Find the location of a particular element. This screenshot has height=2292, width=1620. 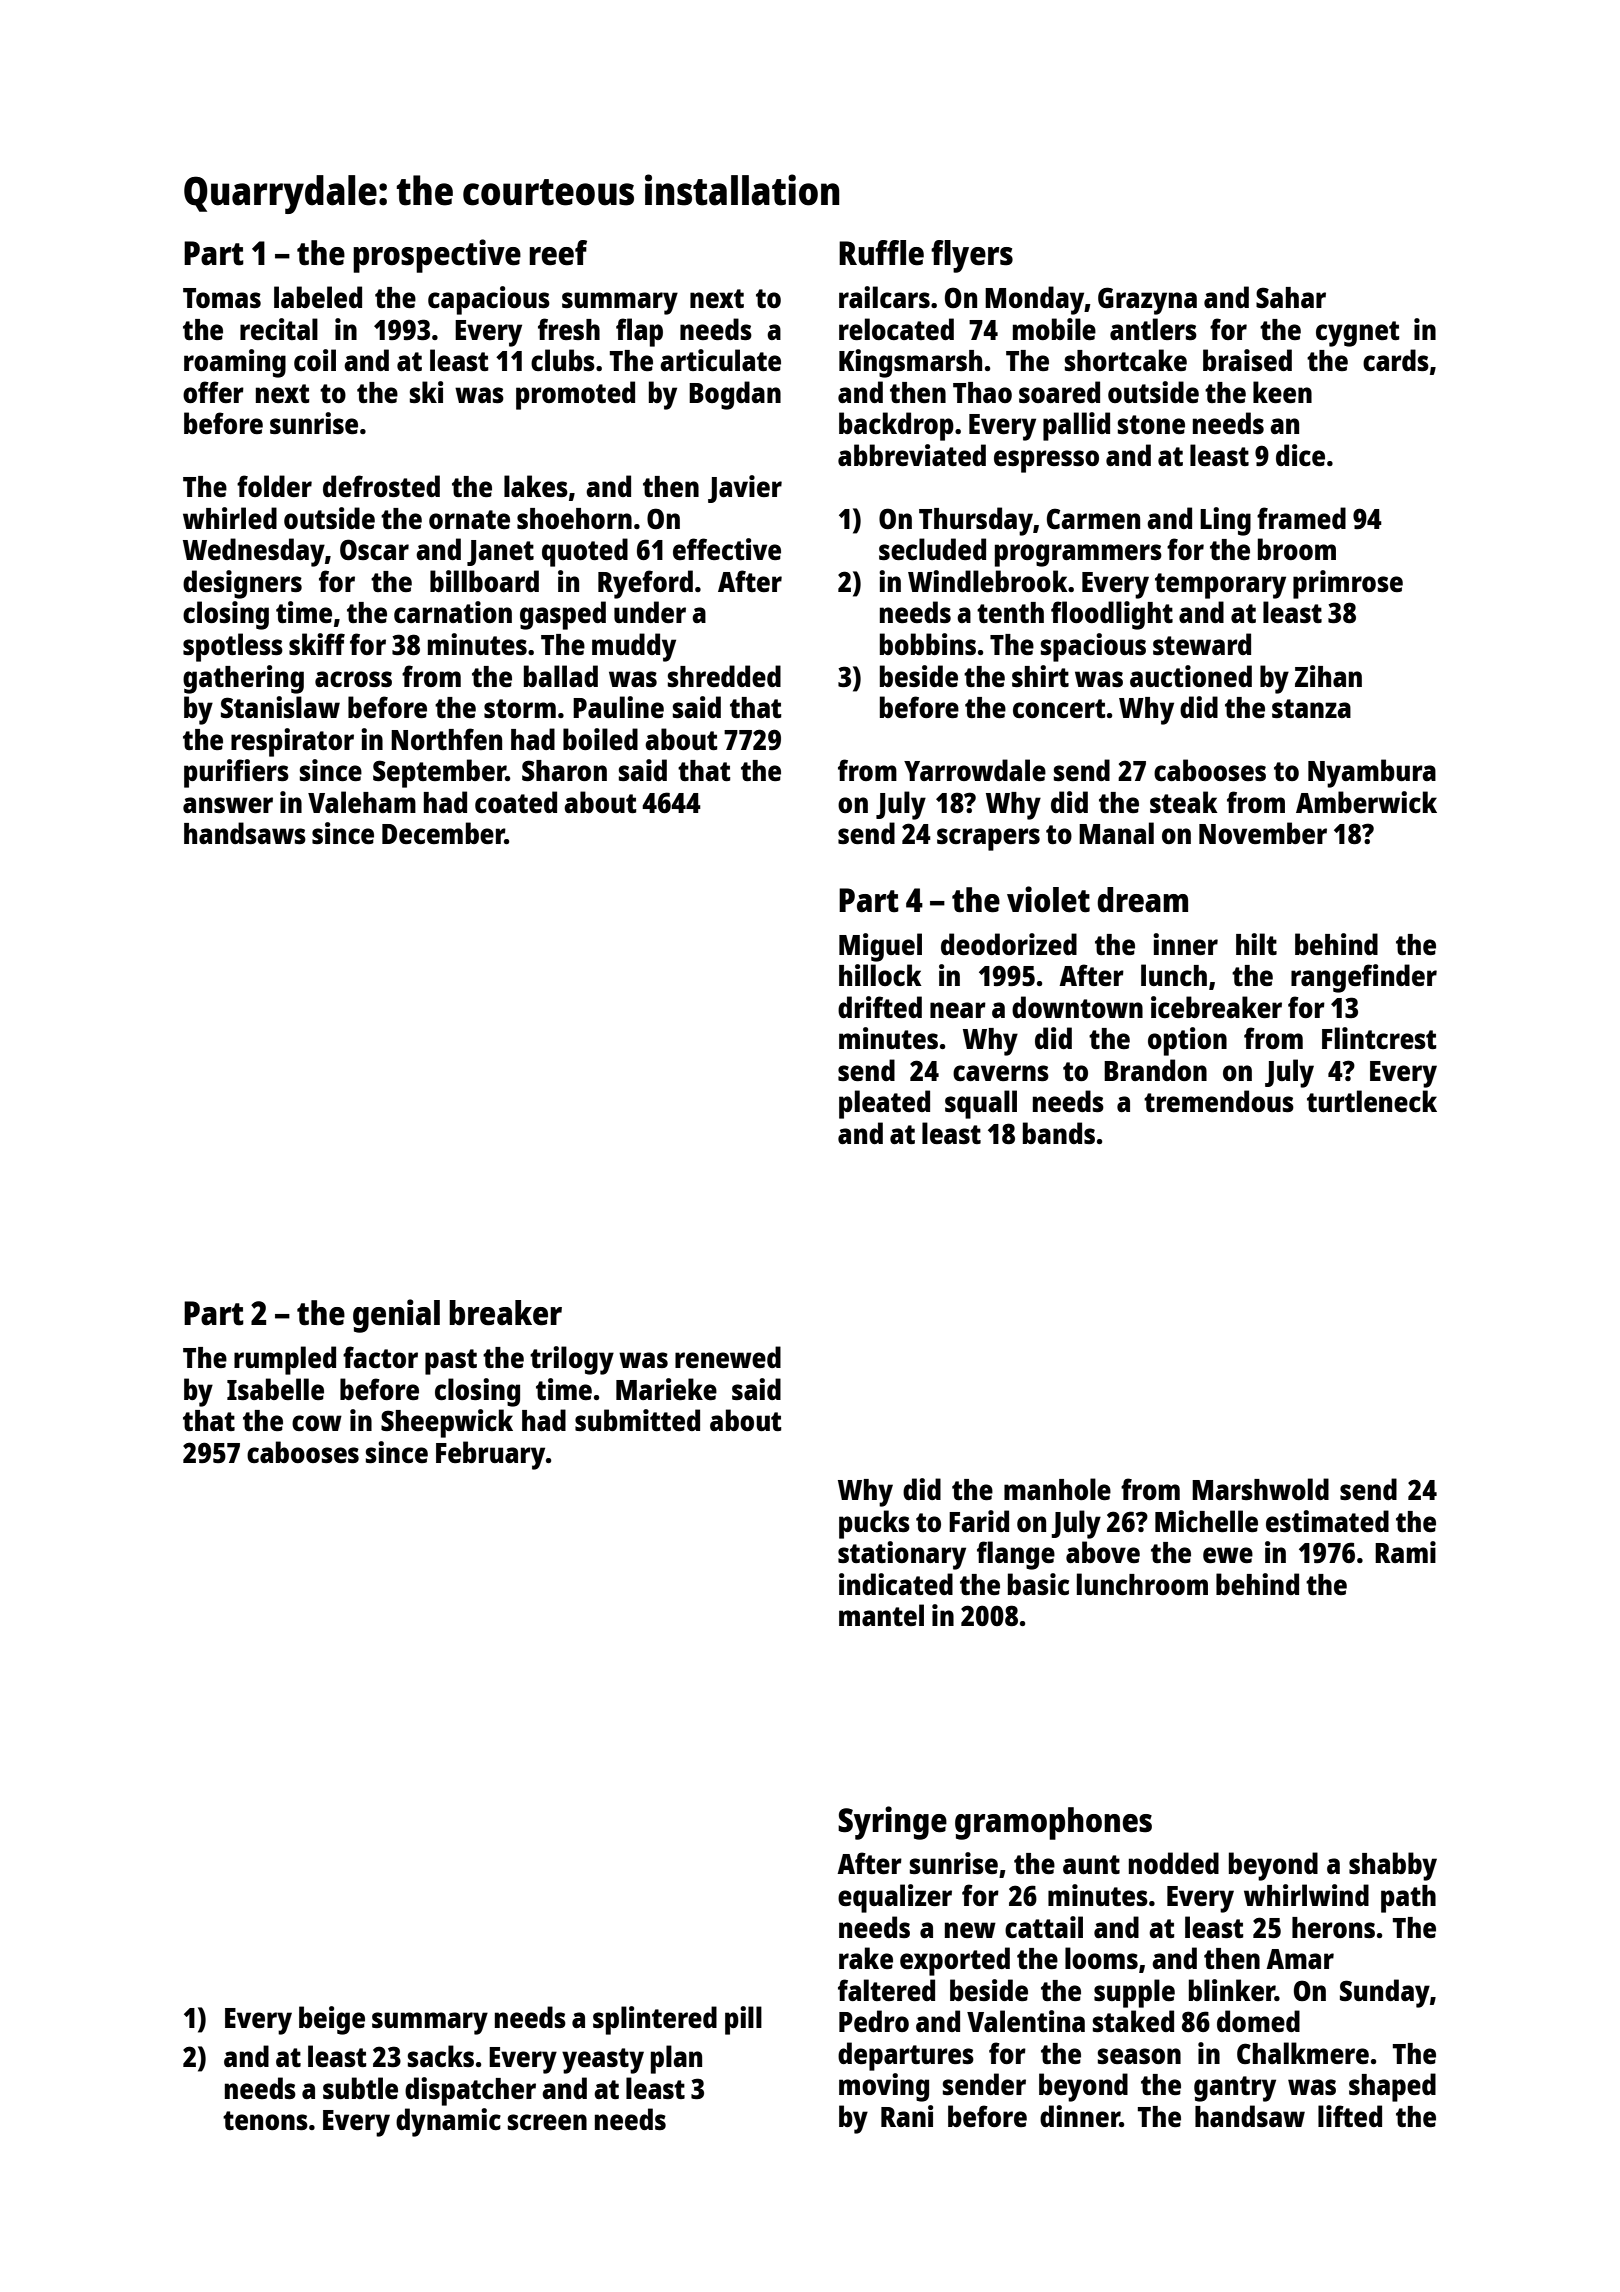

flyers is located at coordinates (972, 256).
